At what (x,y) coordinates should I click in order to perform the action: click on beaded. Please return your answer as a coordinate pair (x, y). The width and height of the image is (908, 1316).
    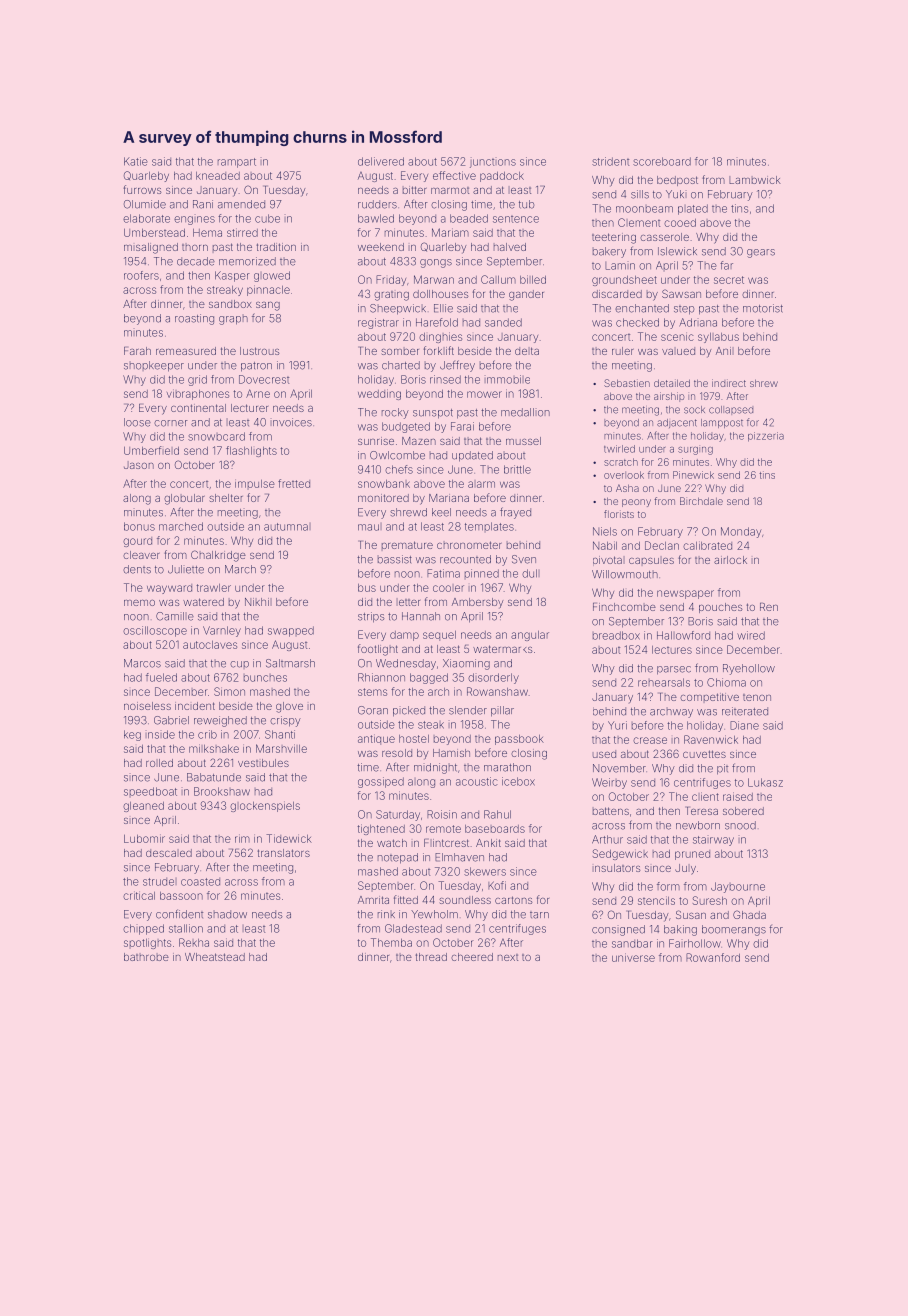
    Looking at the image, I should click on (469, 218).
